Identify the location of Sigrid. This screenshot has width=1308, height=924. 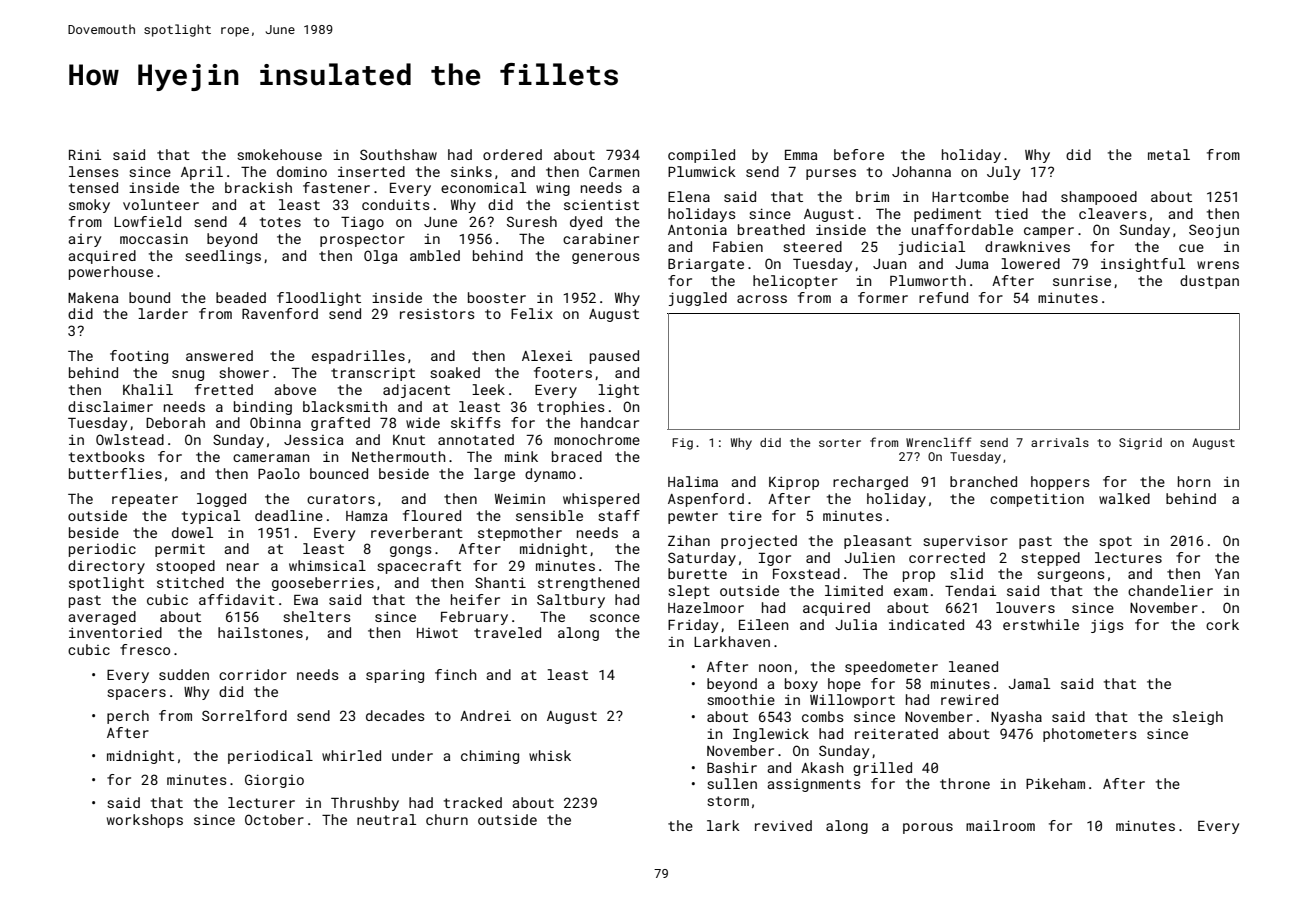
(1140, 444).
